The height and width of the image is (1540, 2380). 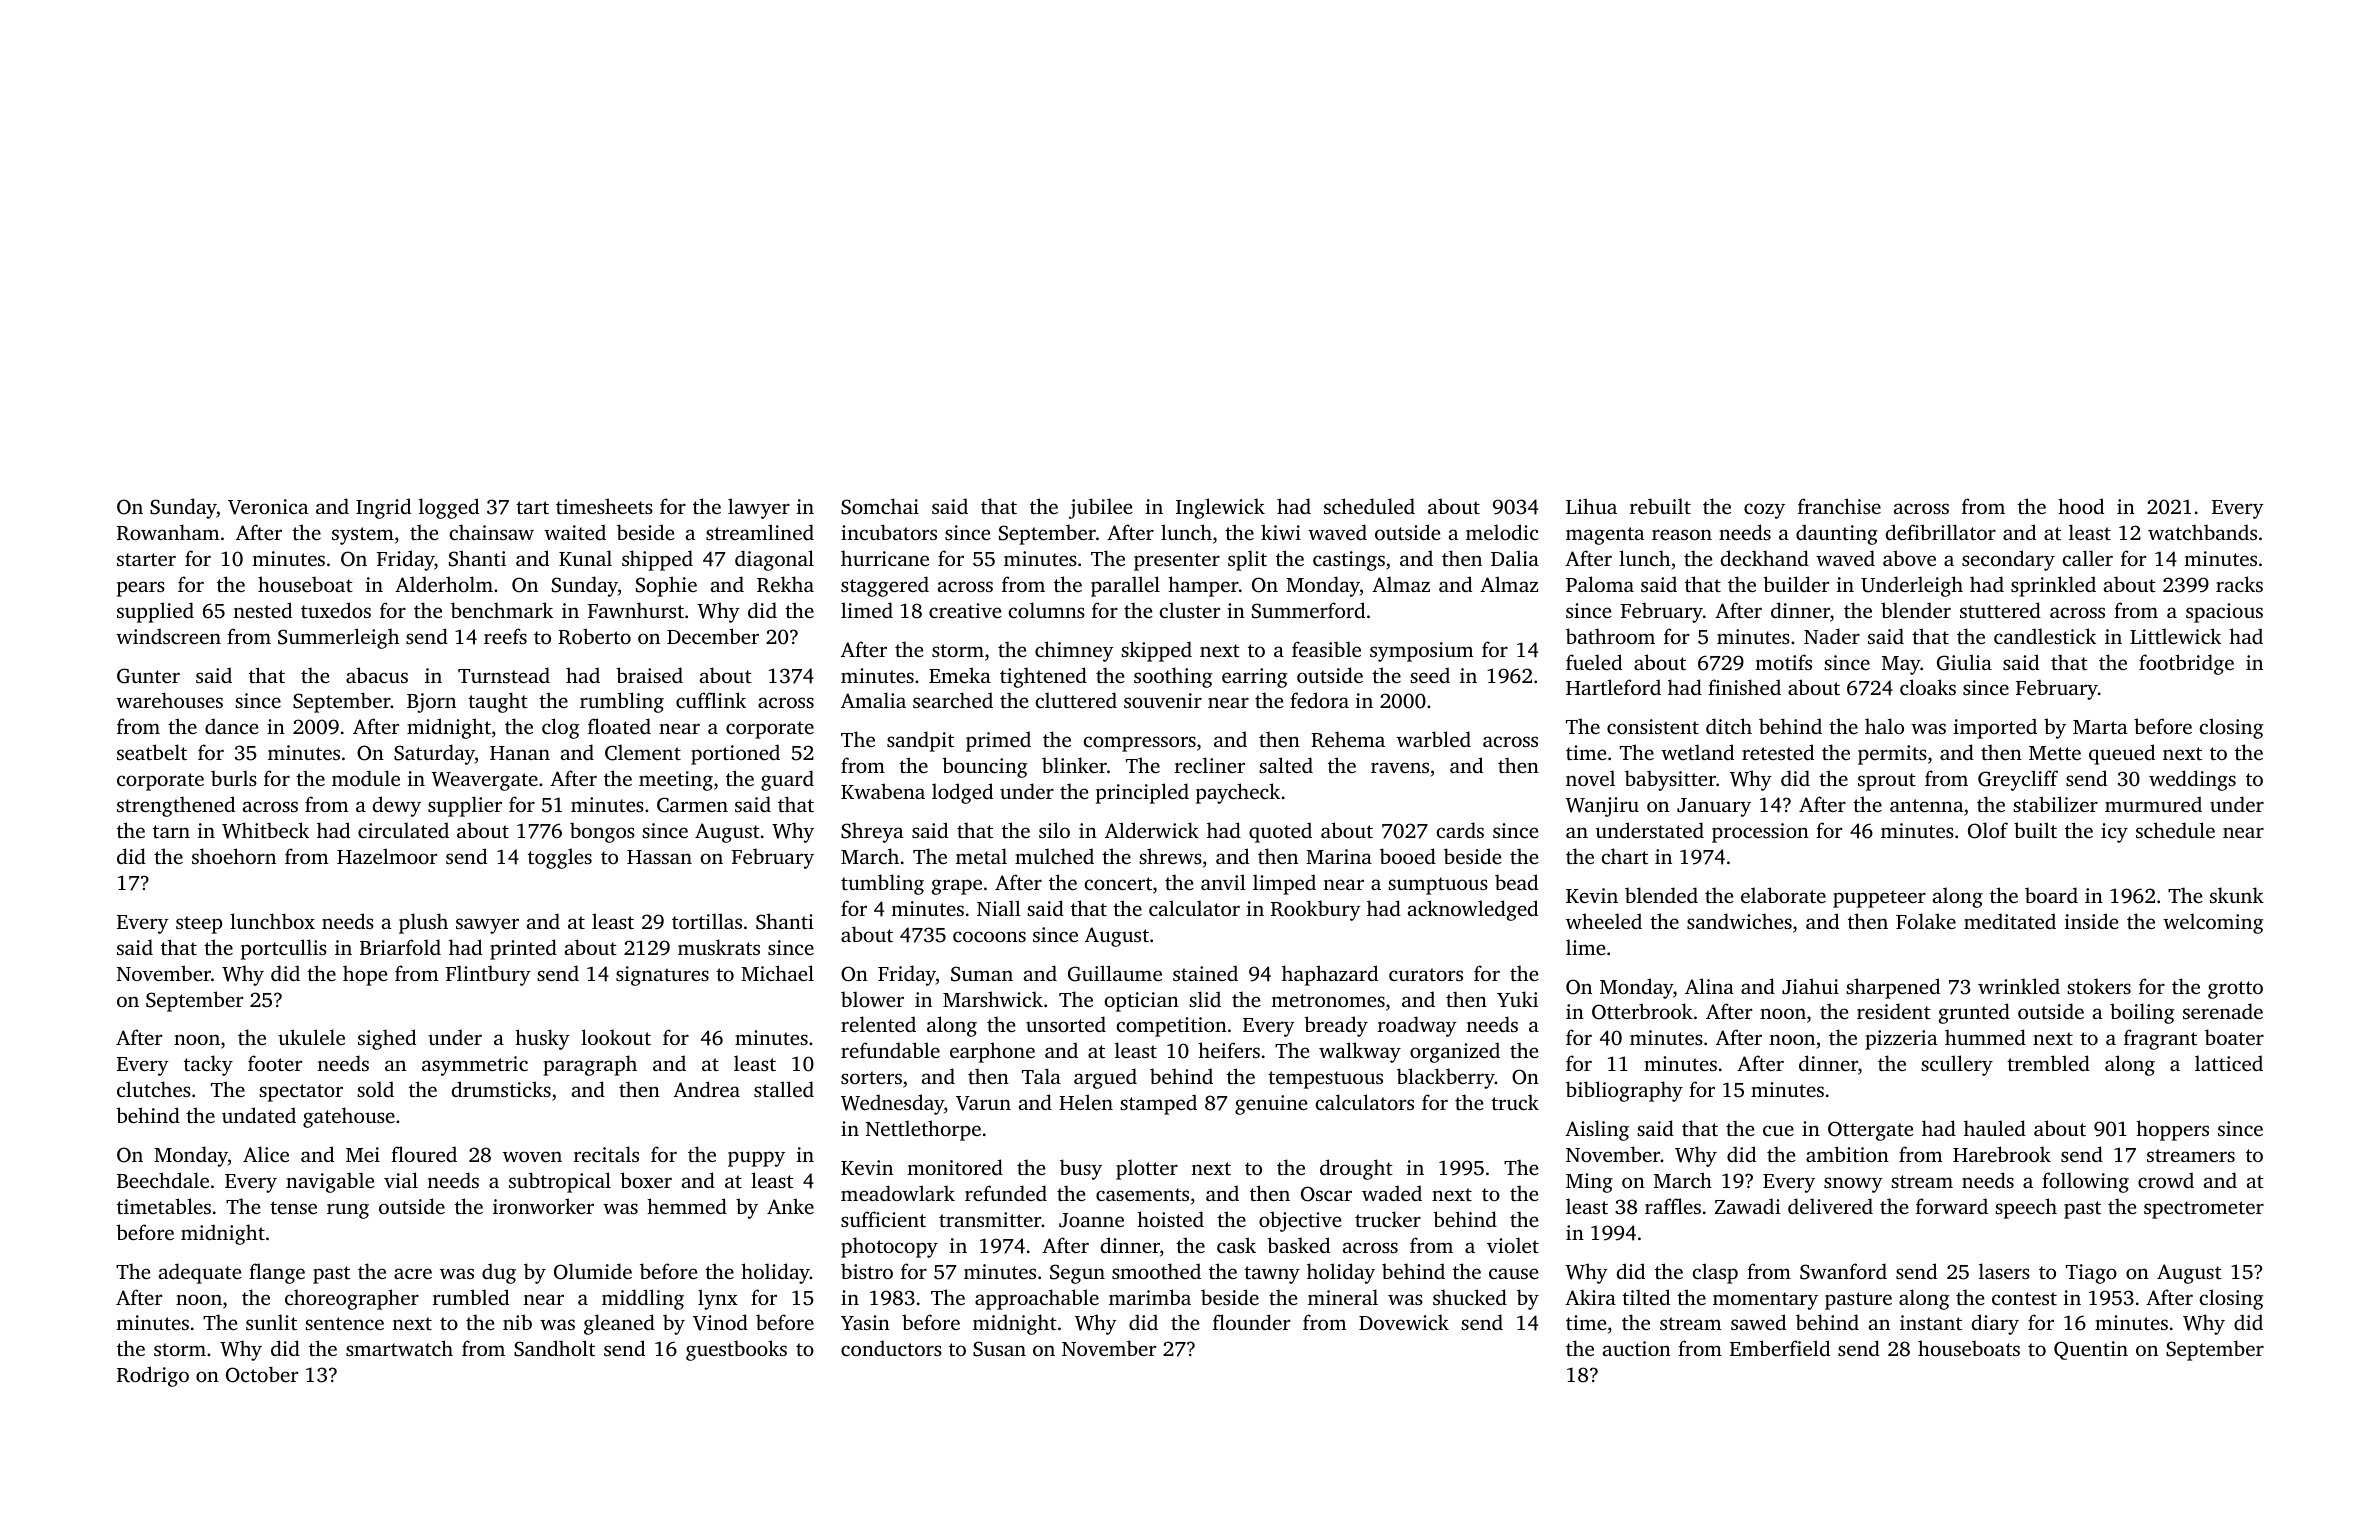 I want to click on windscreen, so click(x=168, y=636).
